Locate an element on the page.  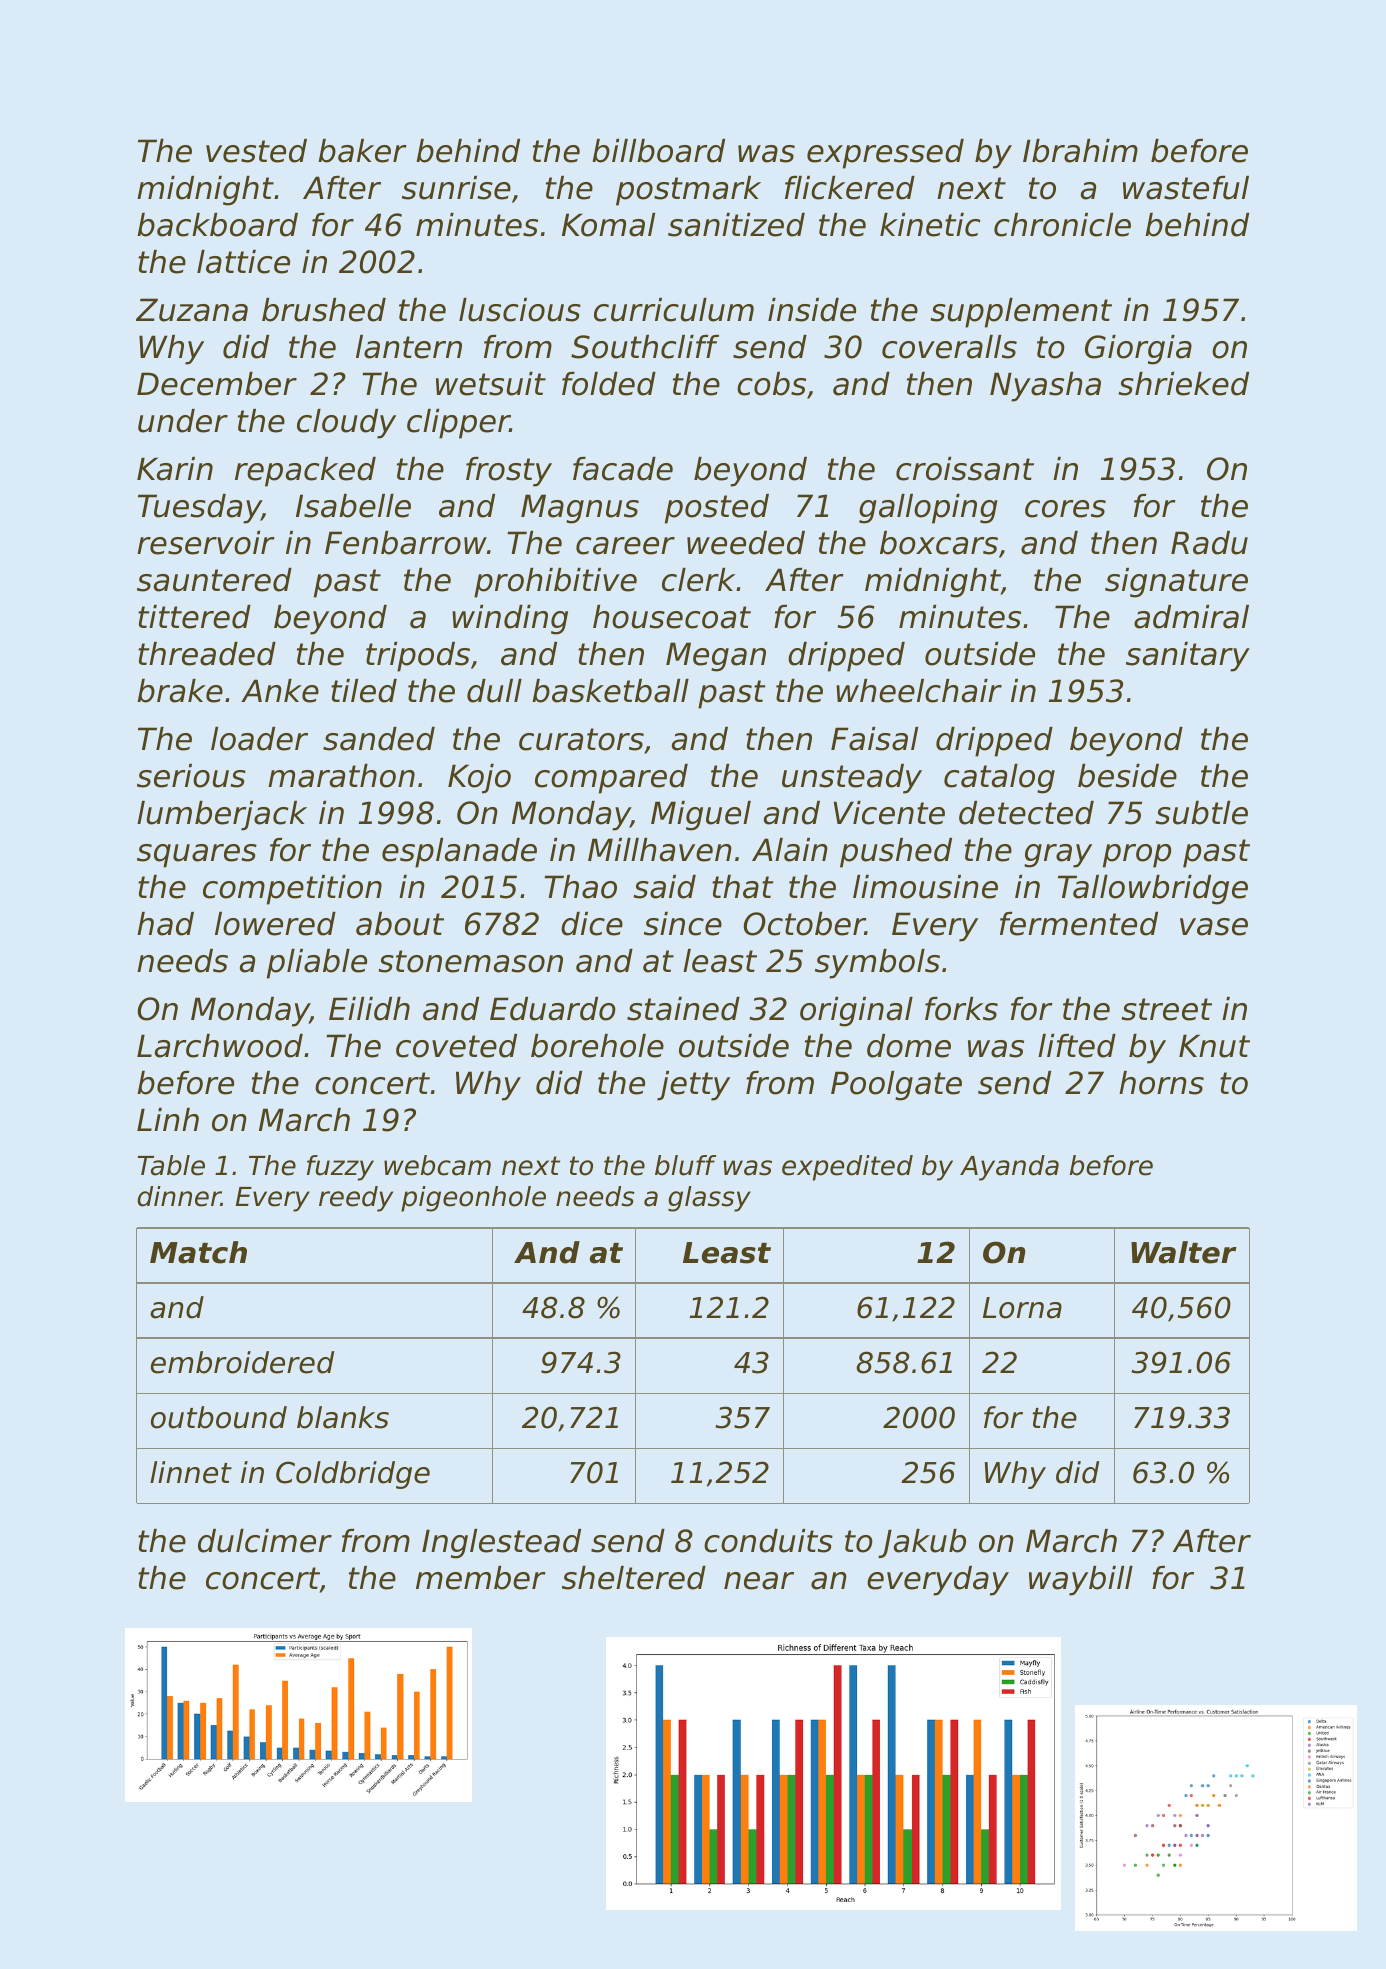
blanks is located at coordinates (343, 1417).
